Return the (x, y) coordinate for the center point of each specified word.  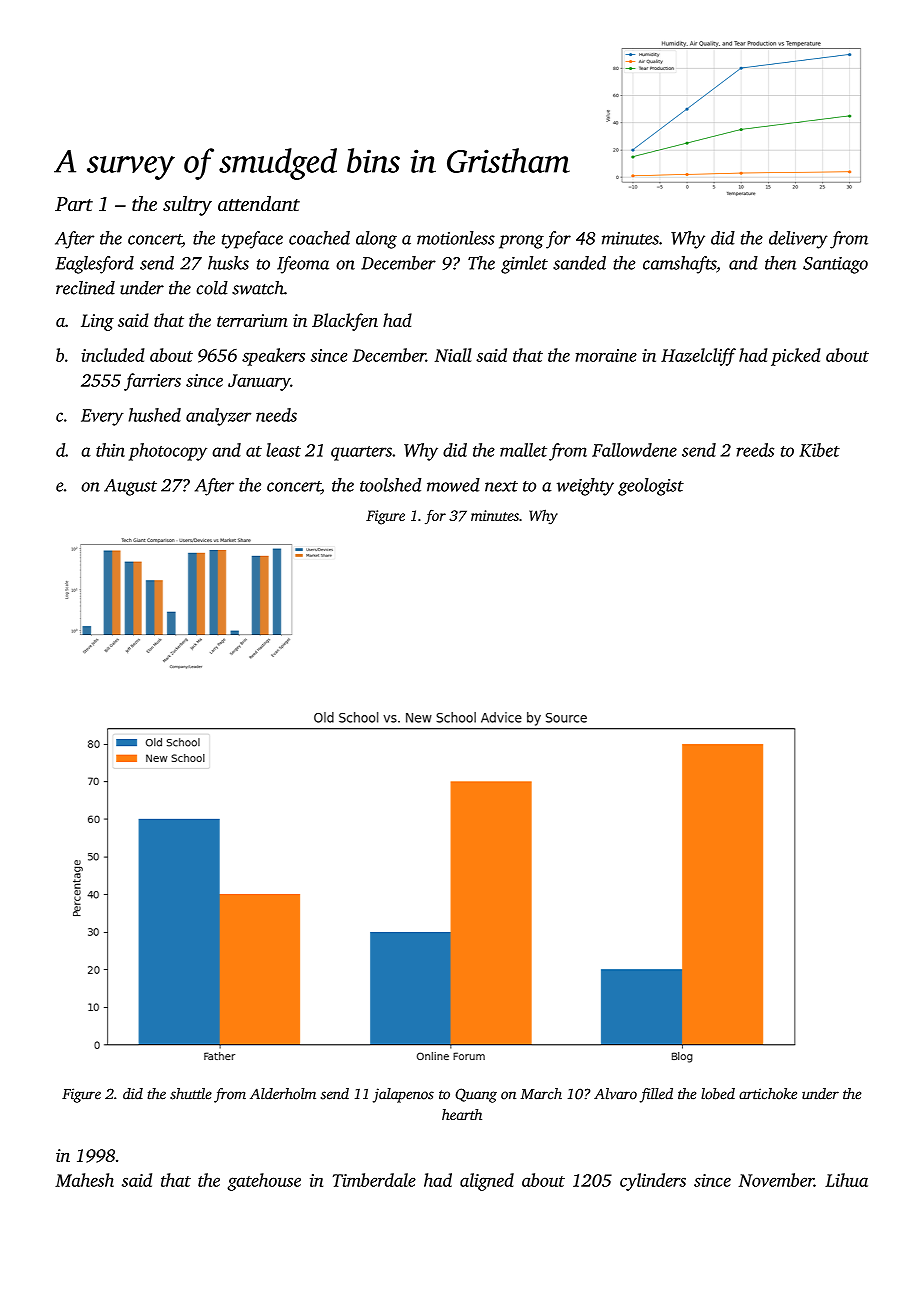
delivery (798, 240)
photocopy (168, 452)
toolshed (390, 485)
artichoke (768, 1094)
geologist (651, 487)
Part (74, 204)
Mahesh (84, 1180)
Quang (476, 1095)
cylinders (653, 1182)
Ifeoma (303, 265)
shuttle (191, 1094)
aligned (487, 1182)
